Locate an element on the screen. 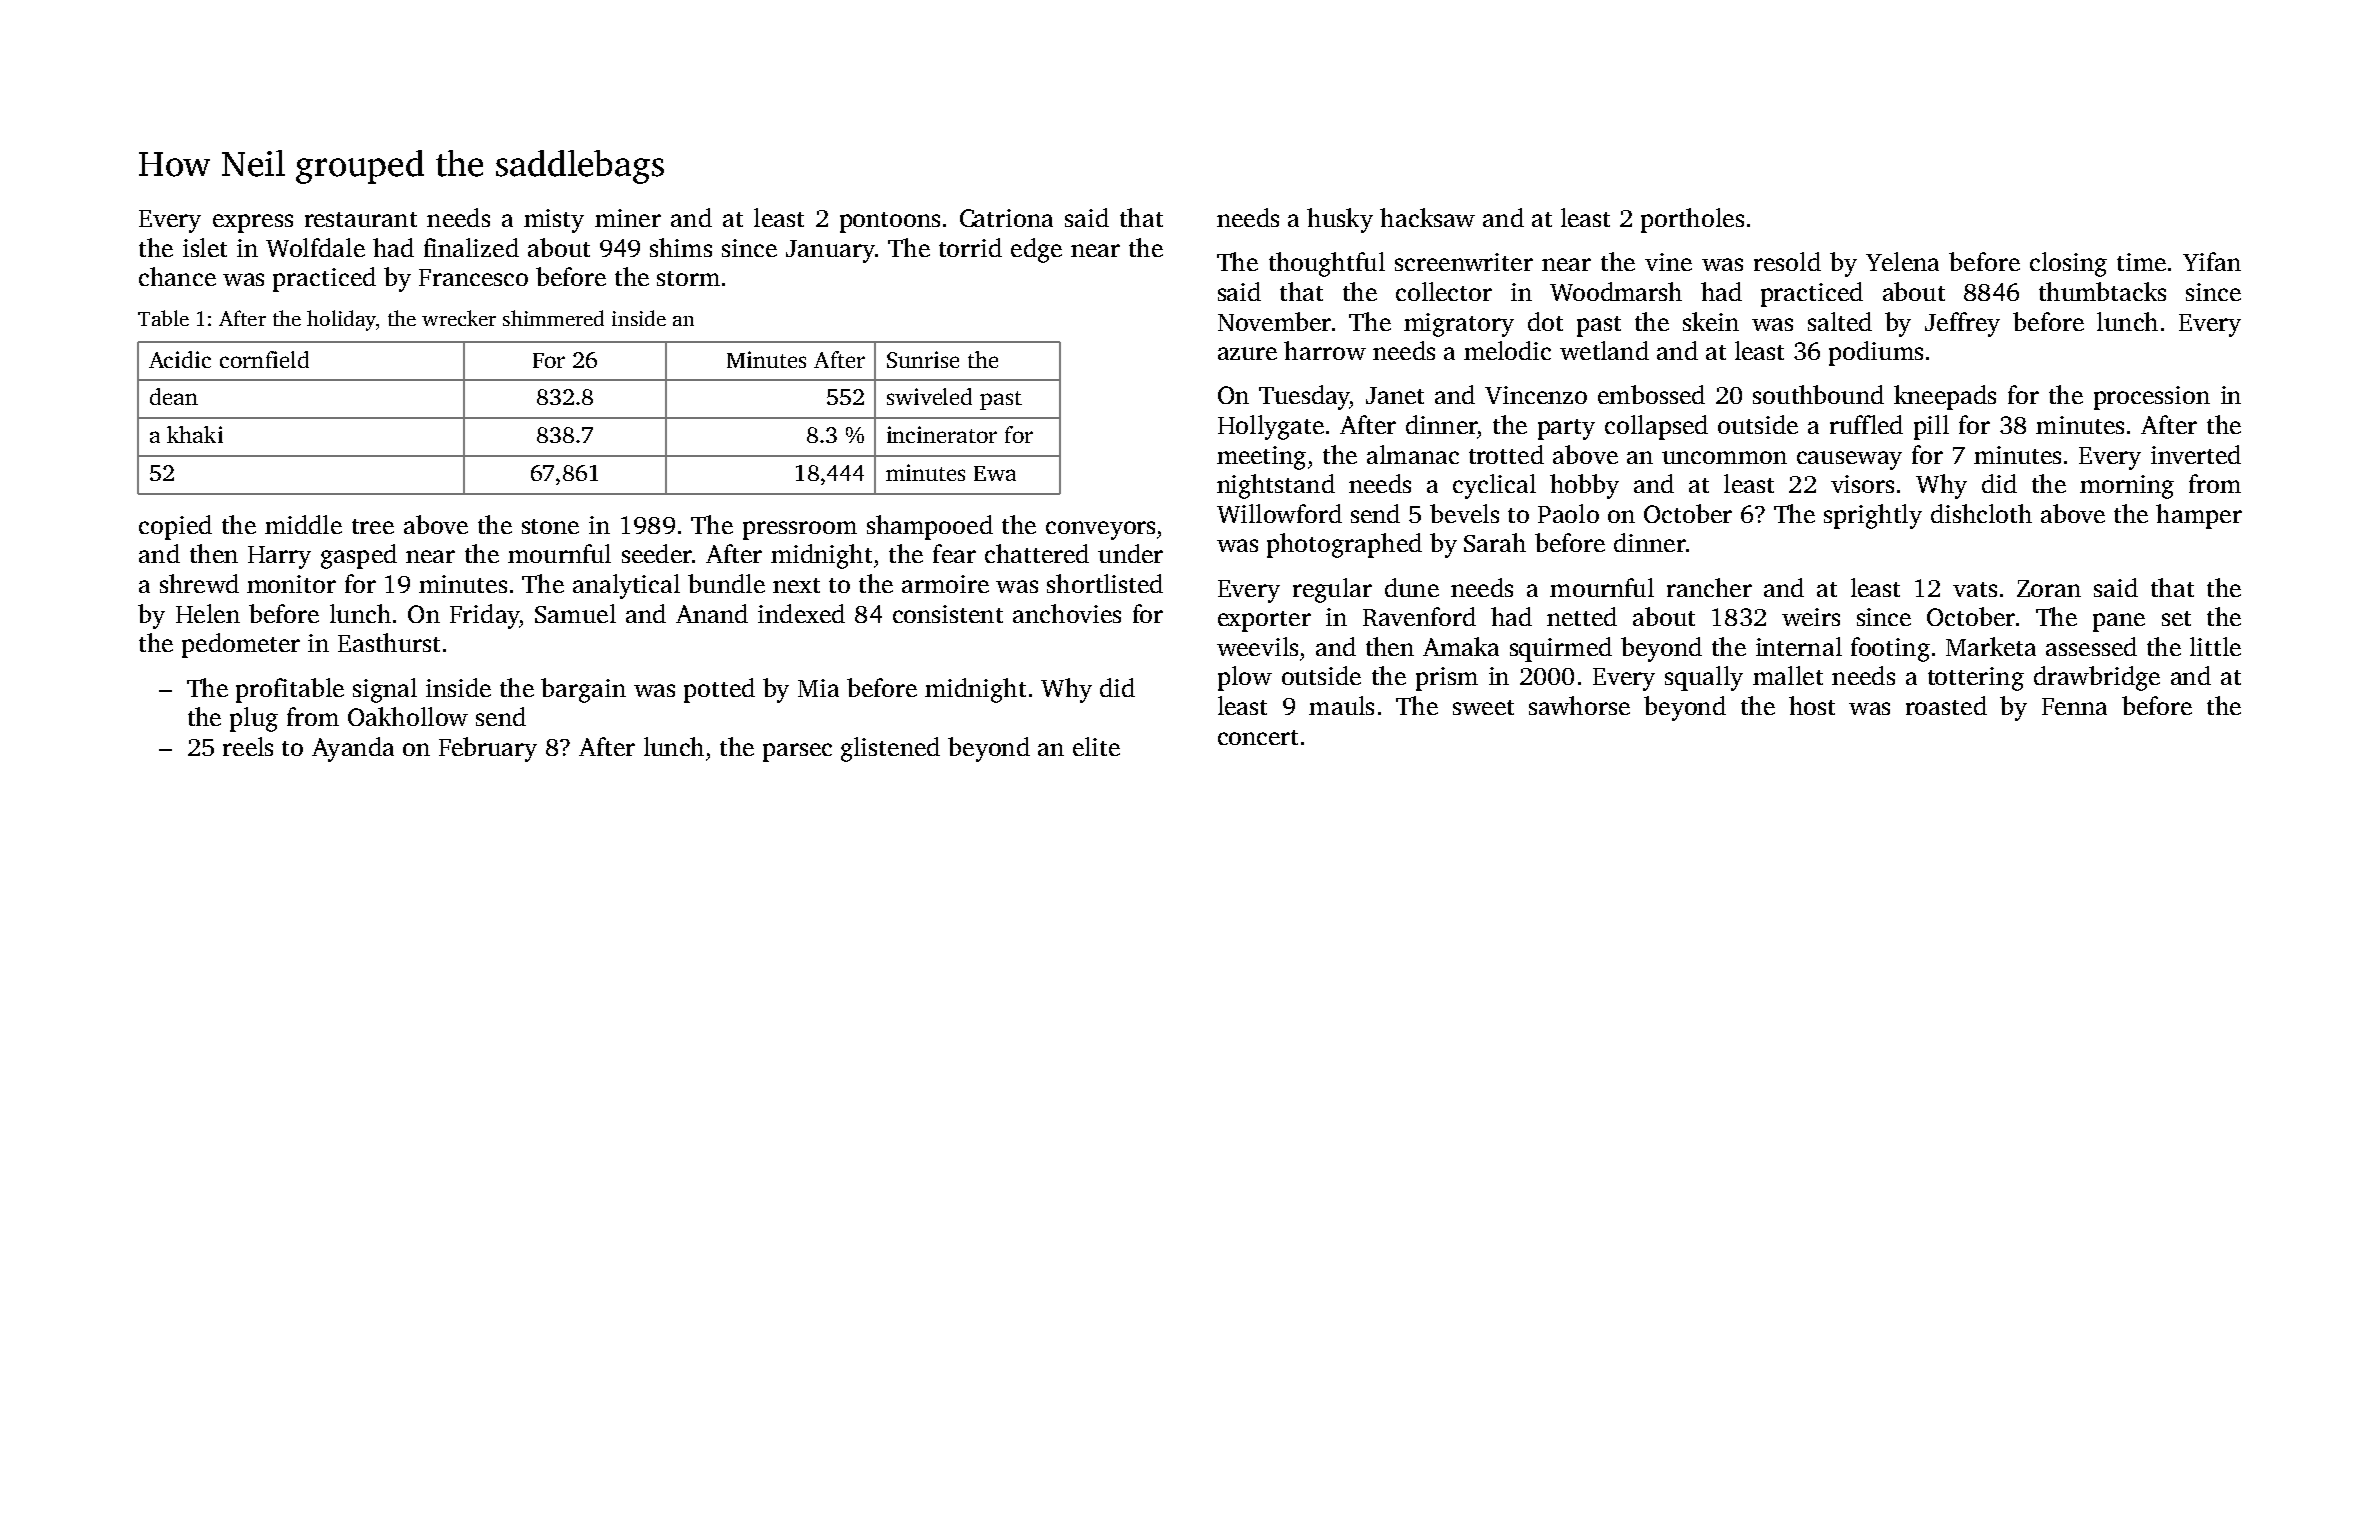  shimmered is located at coordinates (553, 318).
